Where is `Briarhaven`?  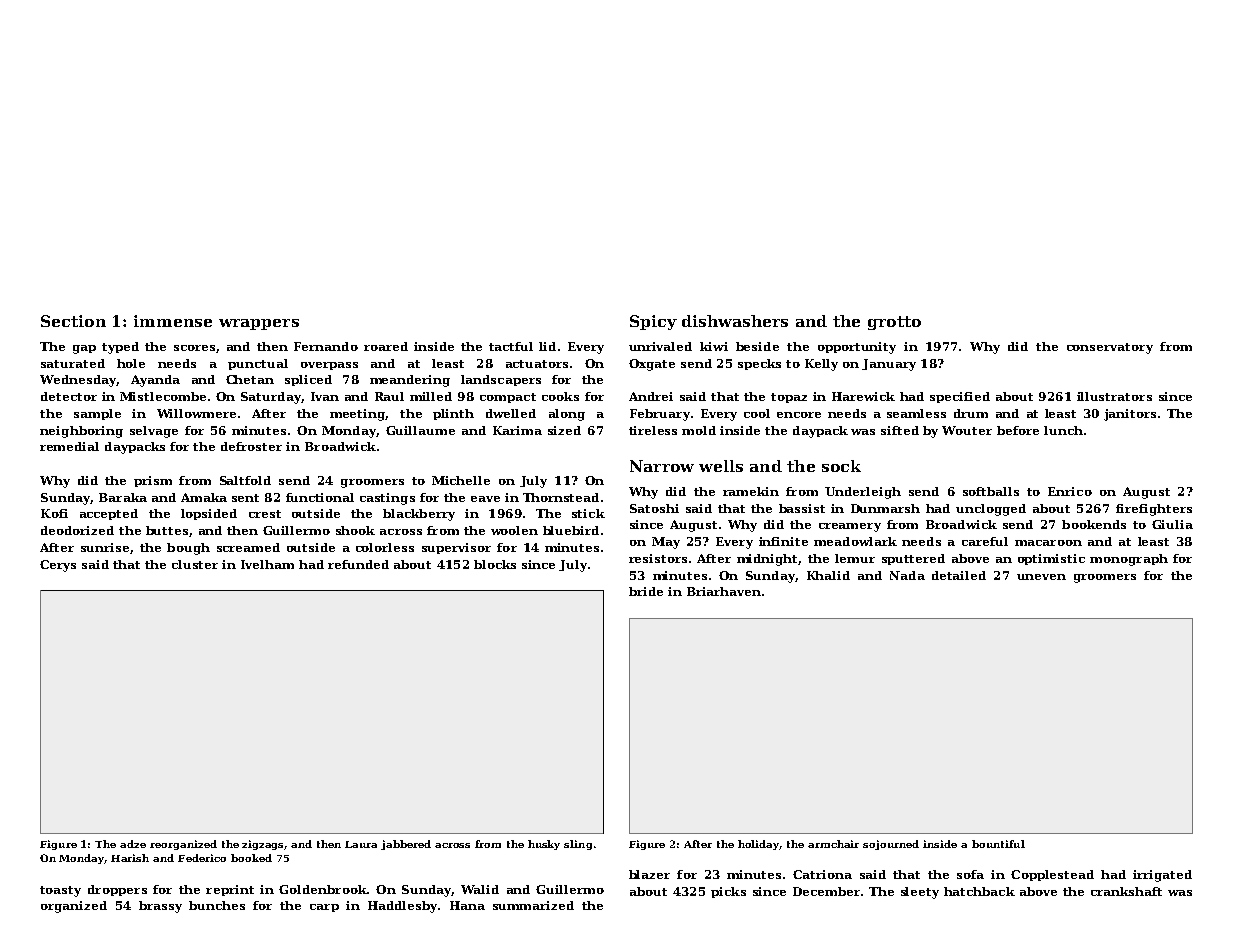
Briarhaven is located at coordinates (724, 591).
